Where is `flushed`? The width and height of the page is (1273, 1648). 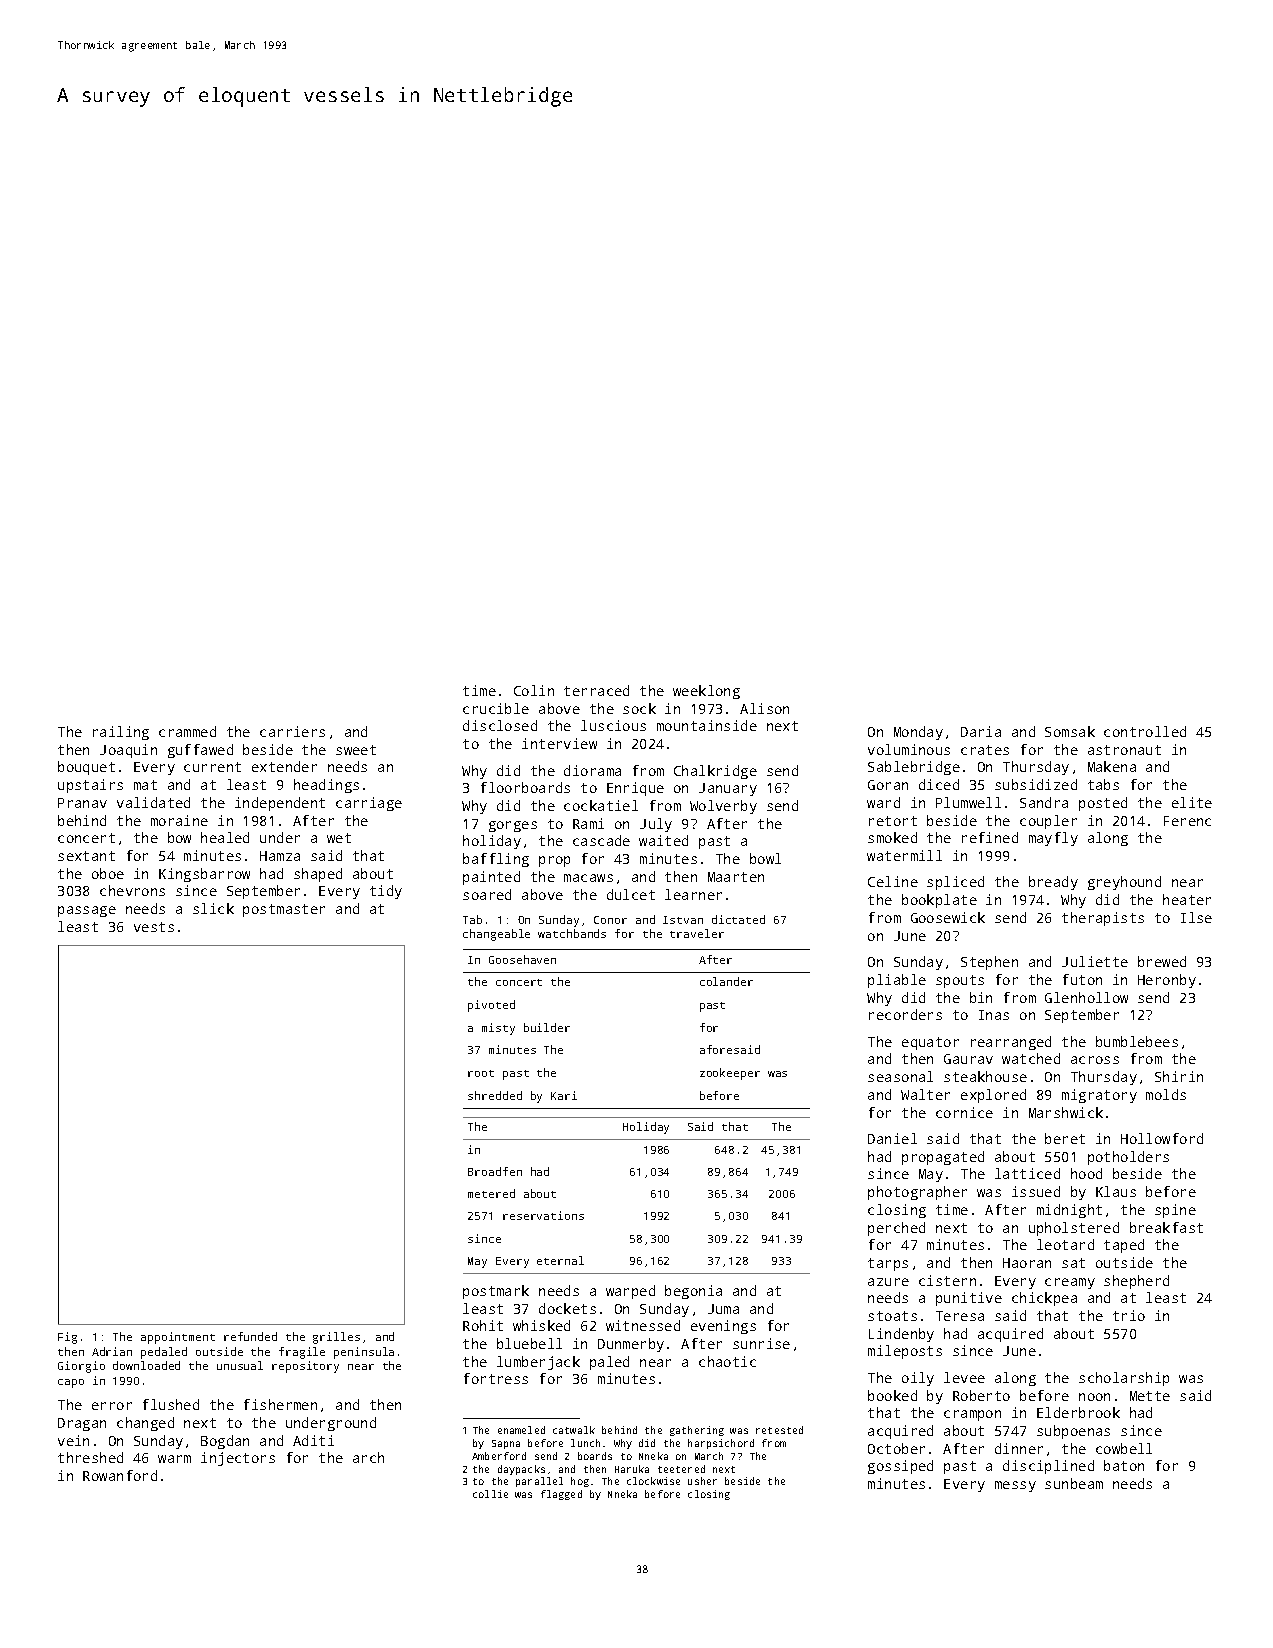 flushed is located at coordinates (171, 1404).
